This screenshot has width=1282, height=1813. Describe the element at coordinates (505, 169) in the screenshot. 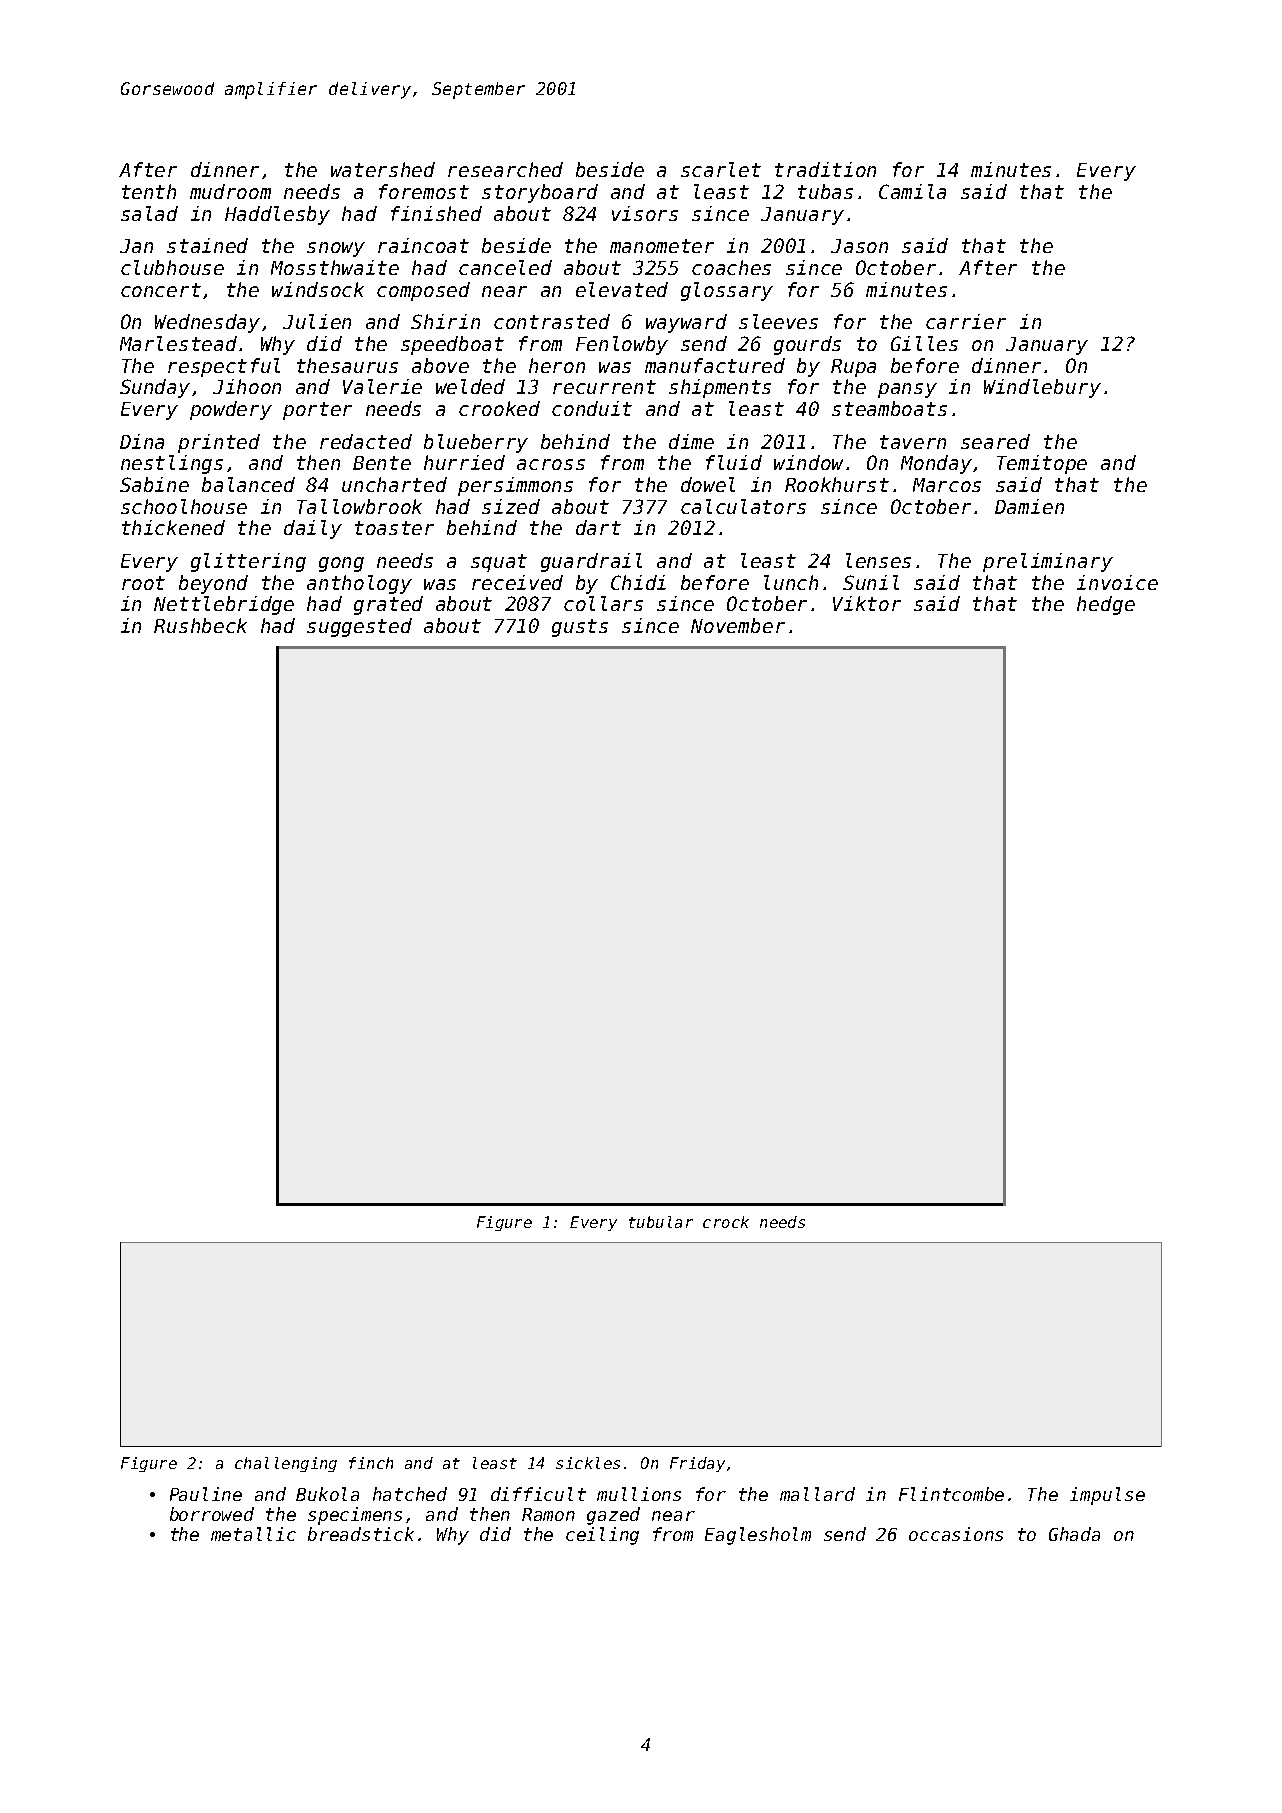

I see `researched` at that location.
